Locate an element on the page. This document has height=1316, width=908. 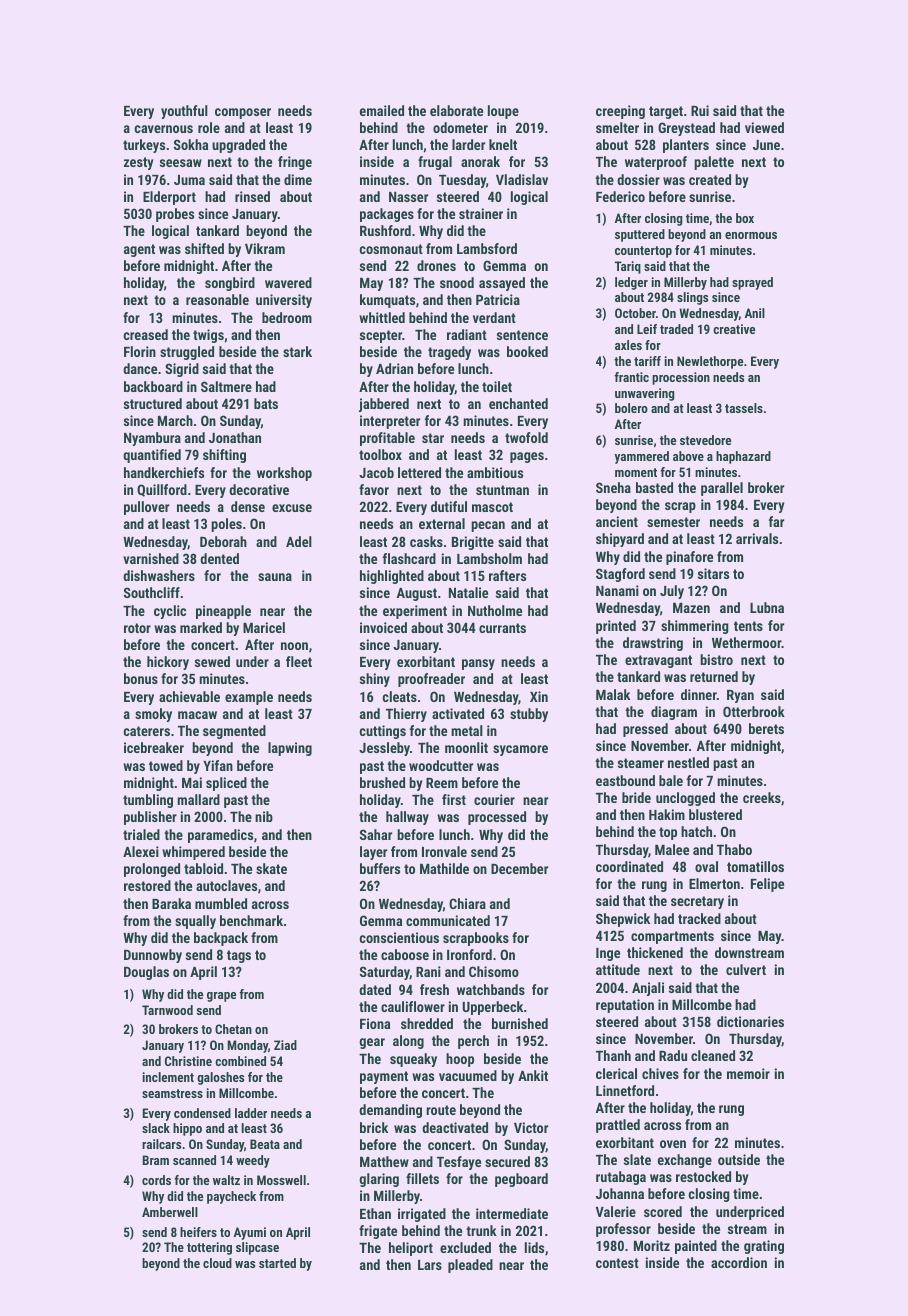
youthful is located at coordinates (184, 112).
